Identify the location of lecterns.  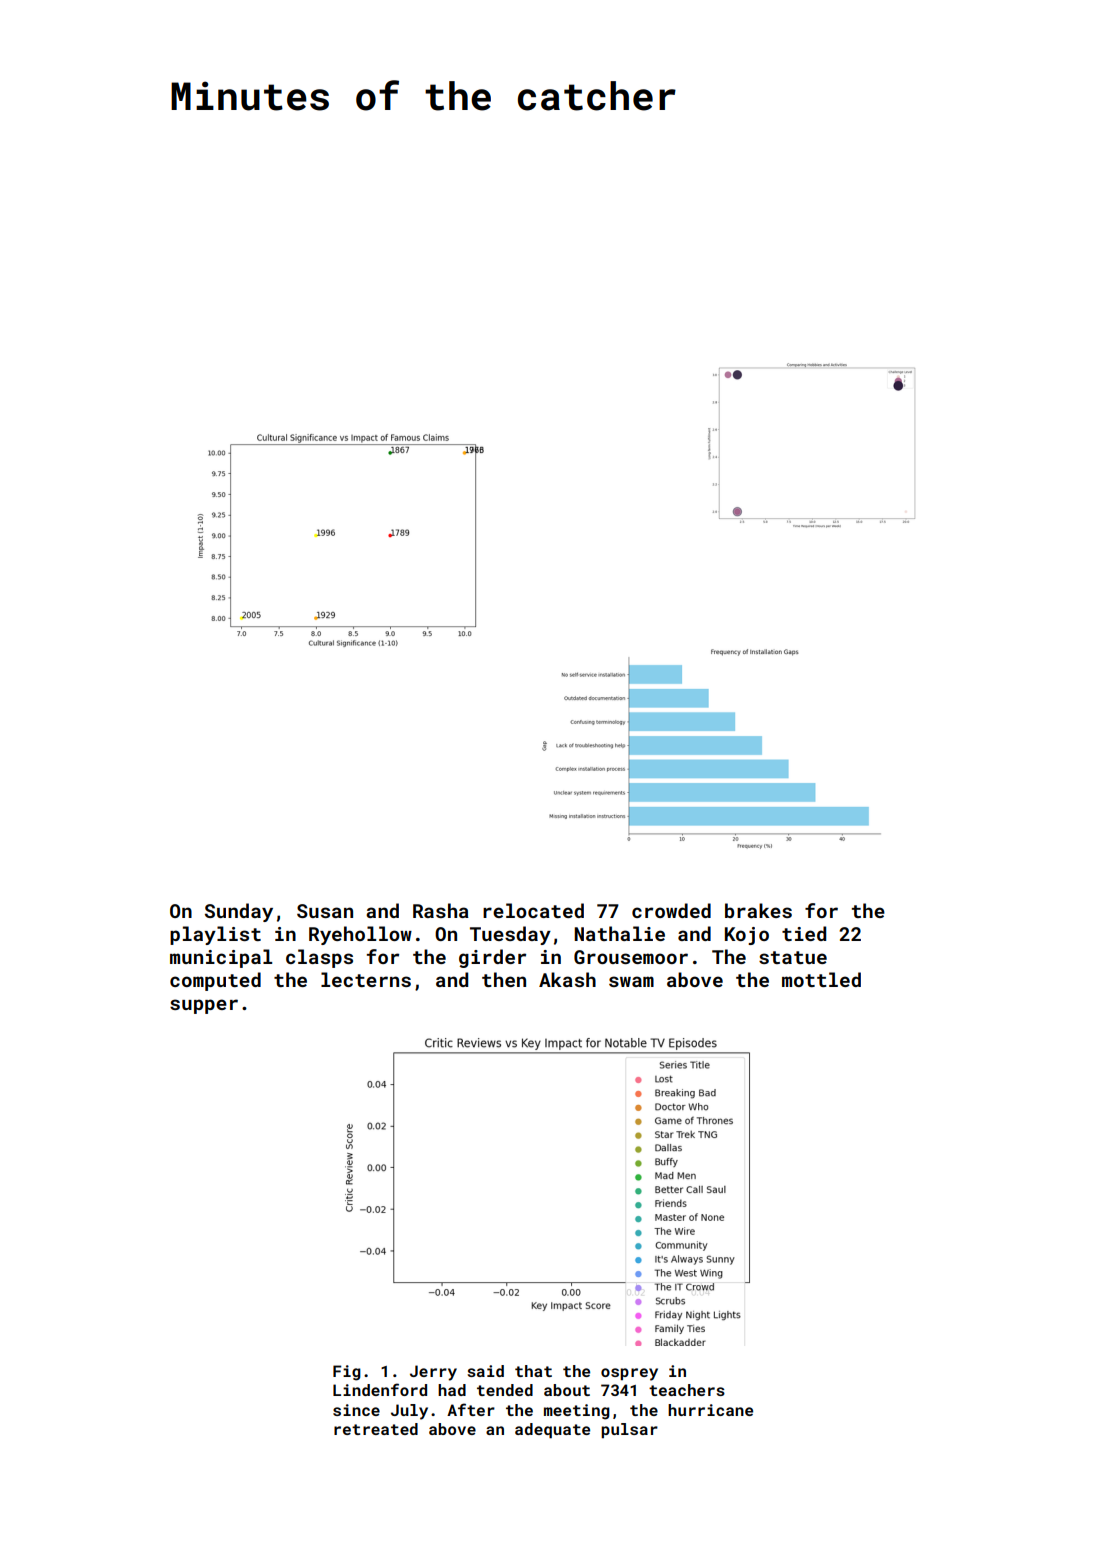
(366, 979).
